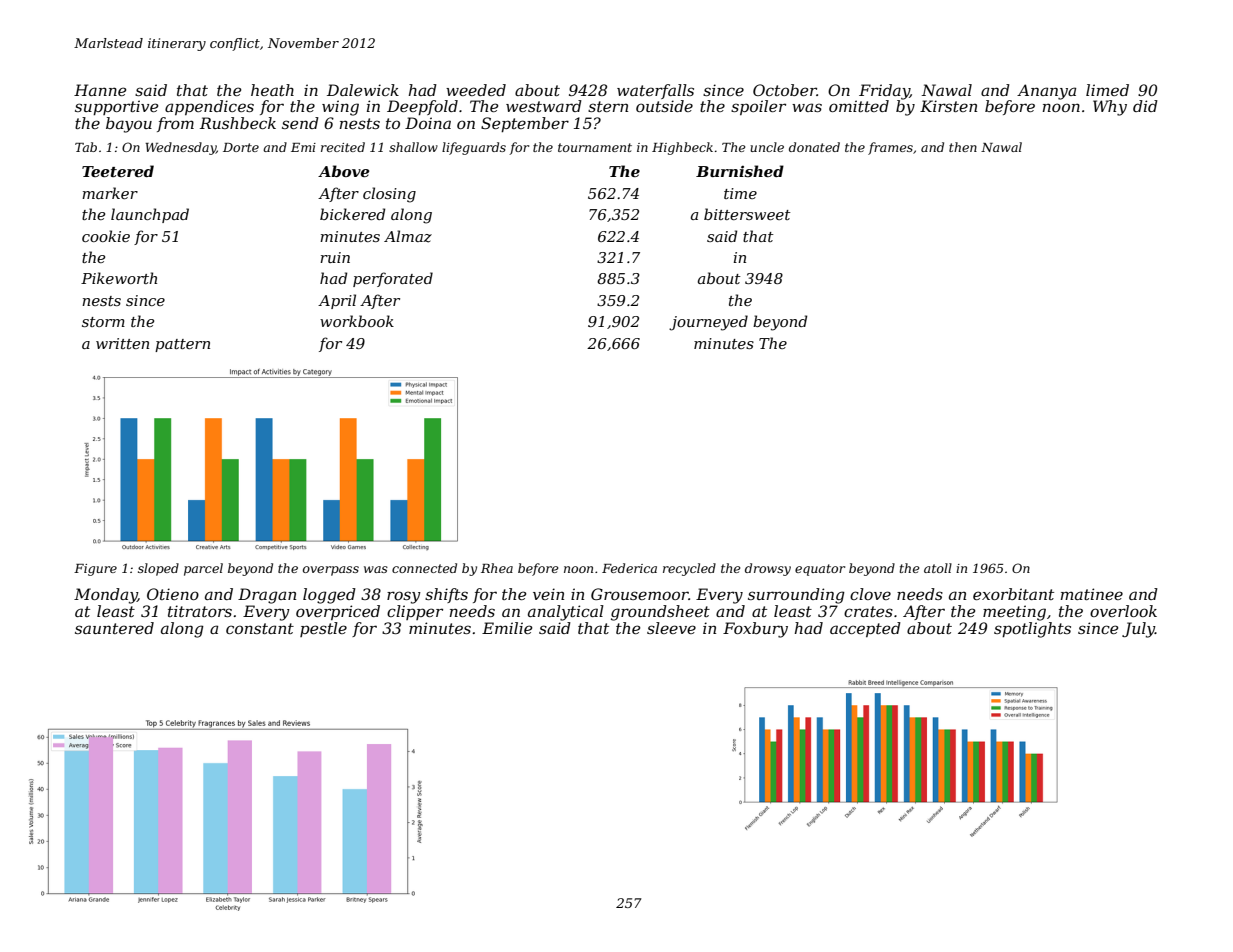 The height and width of the image is (952, 1233). I want to click on Figure, so click(95, 570).
